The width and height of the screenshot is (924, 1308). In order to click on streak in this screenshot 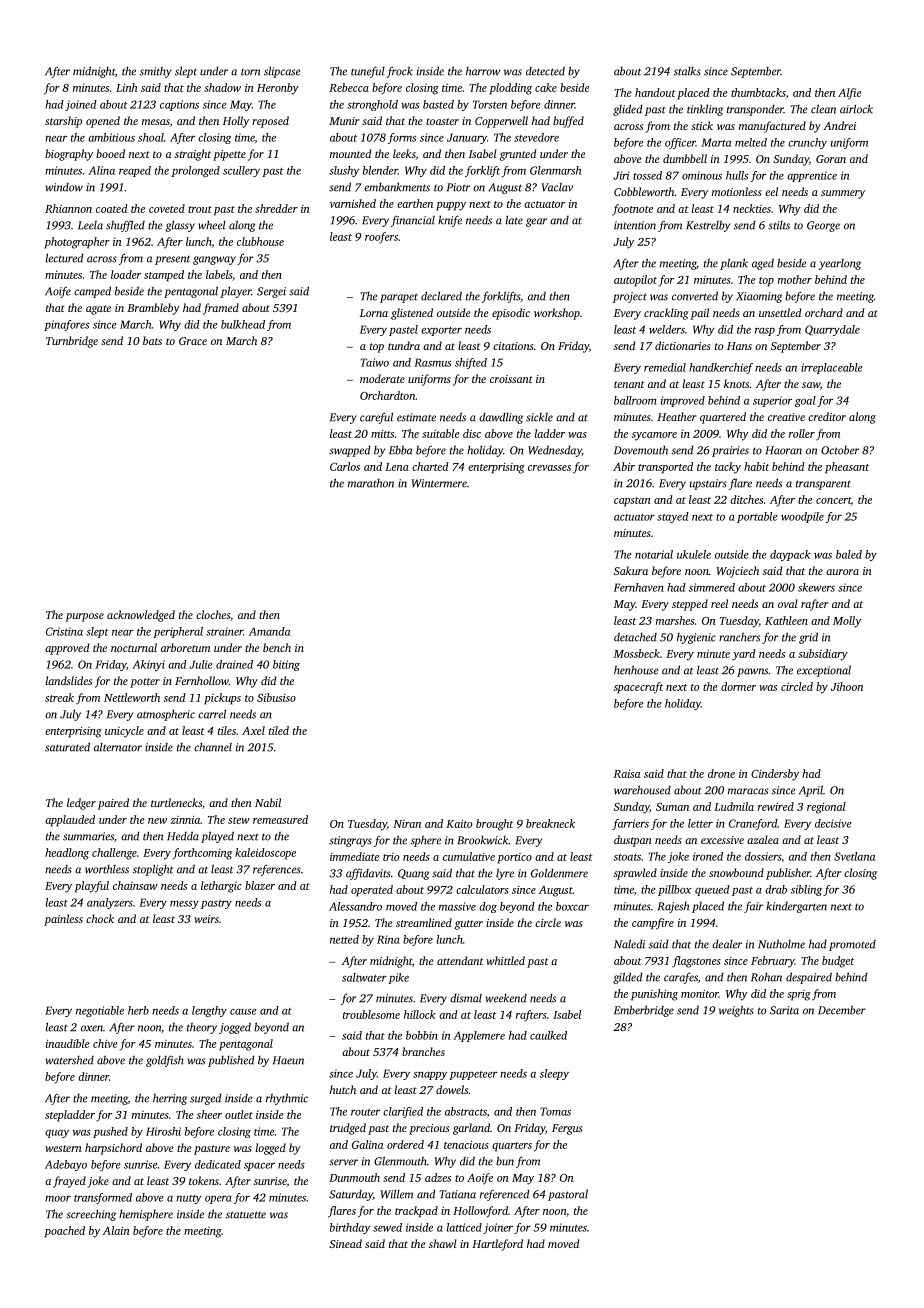, I will do `click(59, 697)`.
